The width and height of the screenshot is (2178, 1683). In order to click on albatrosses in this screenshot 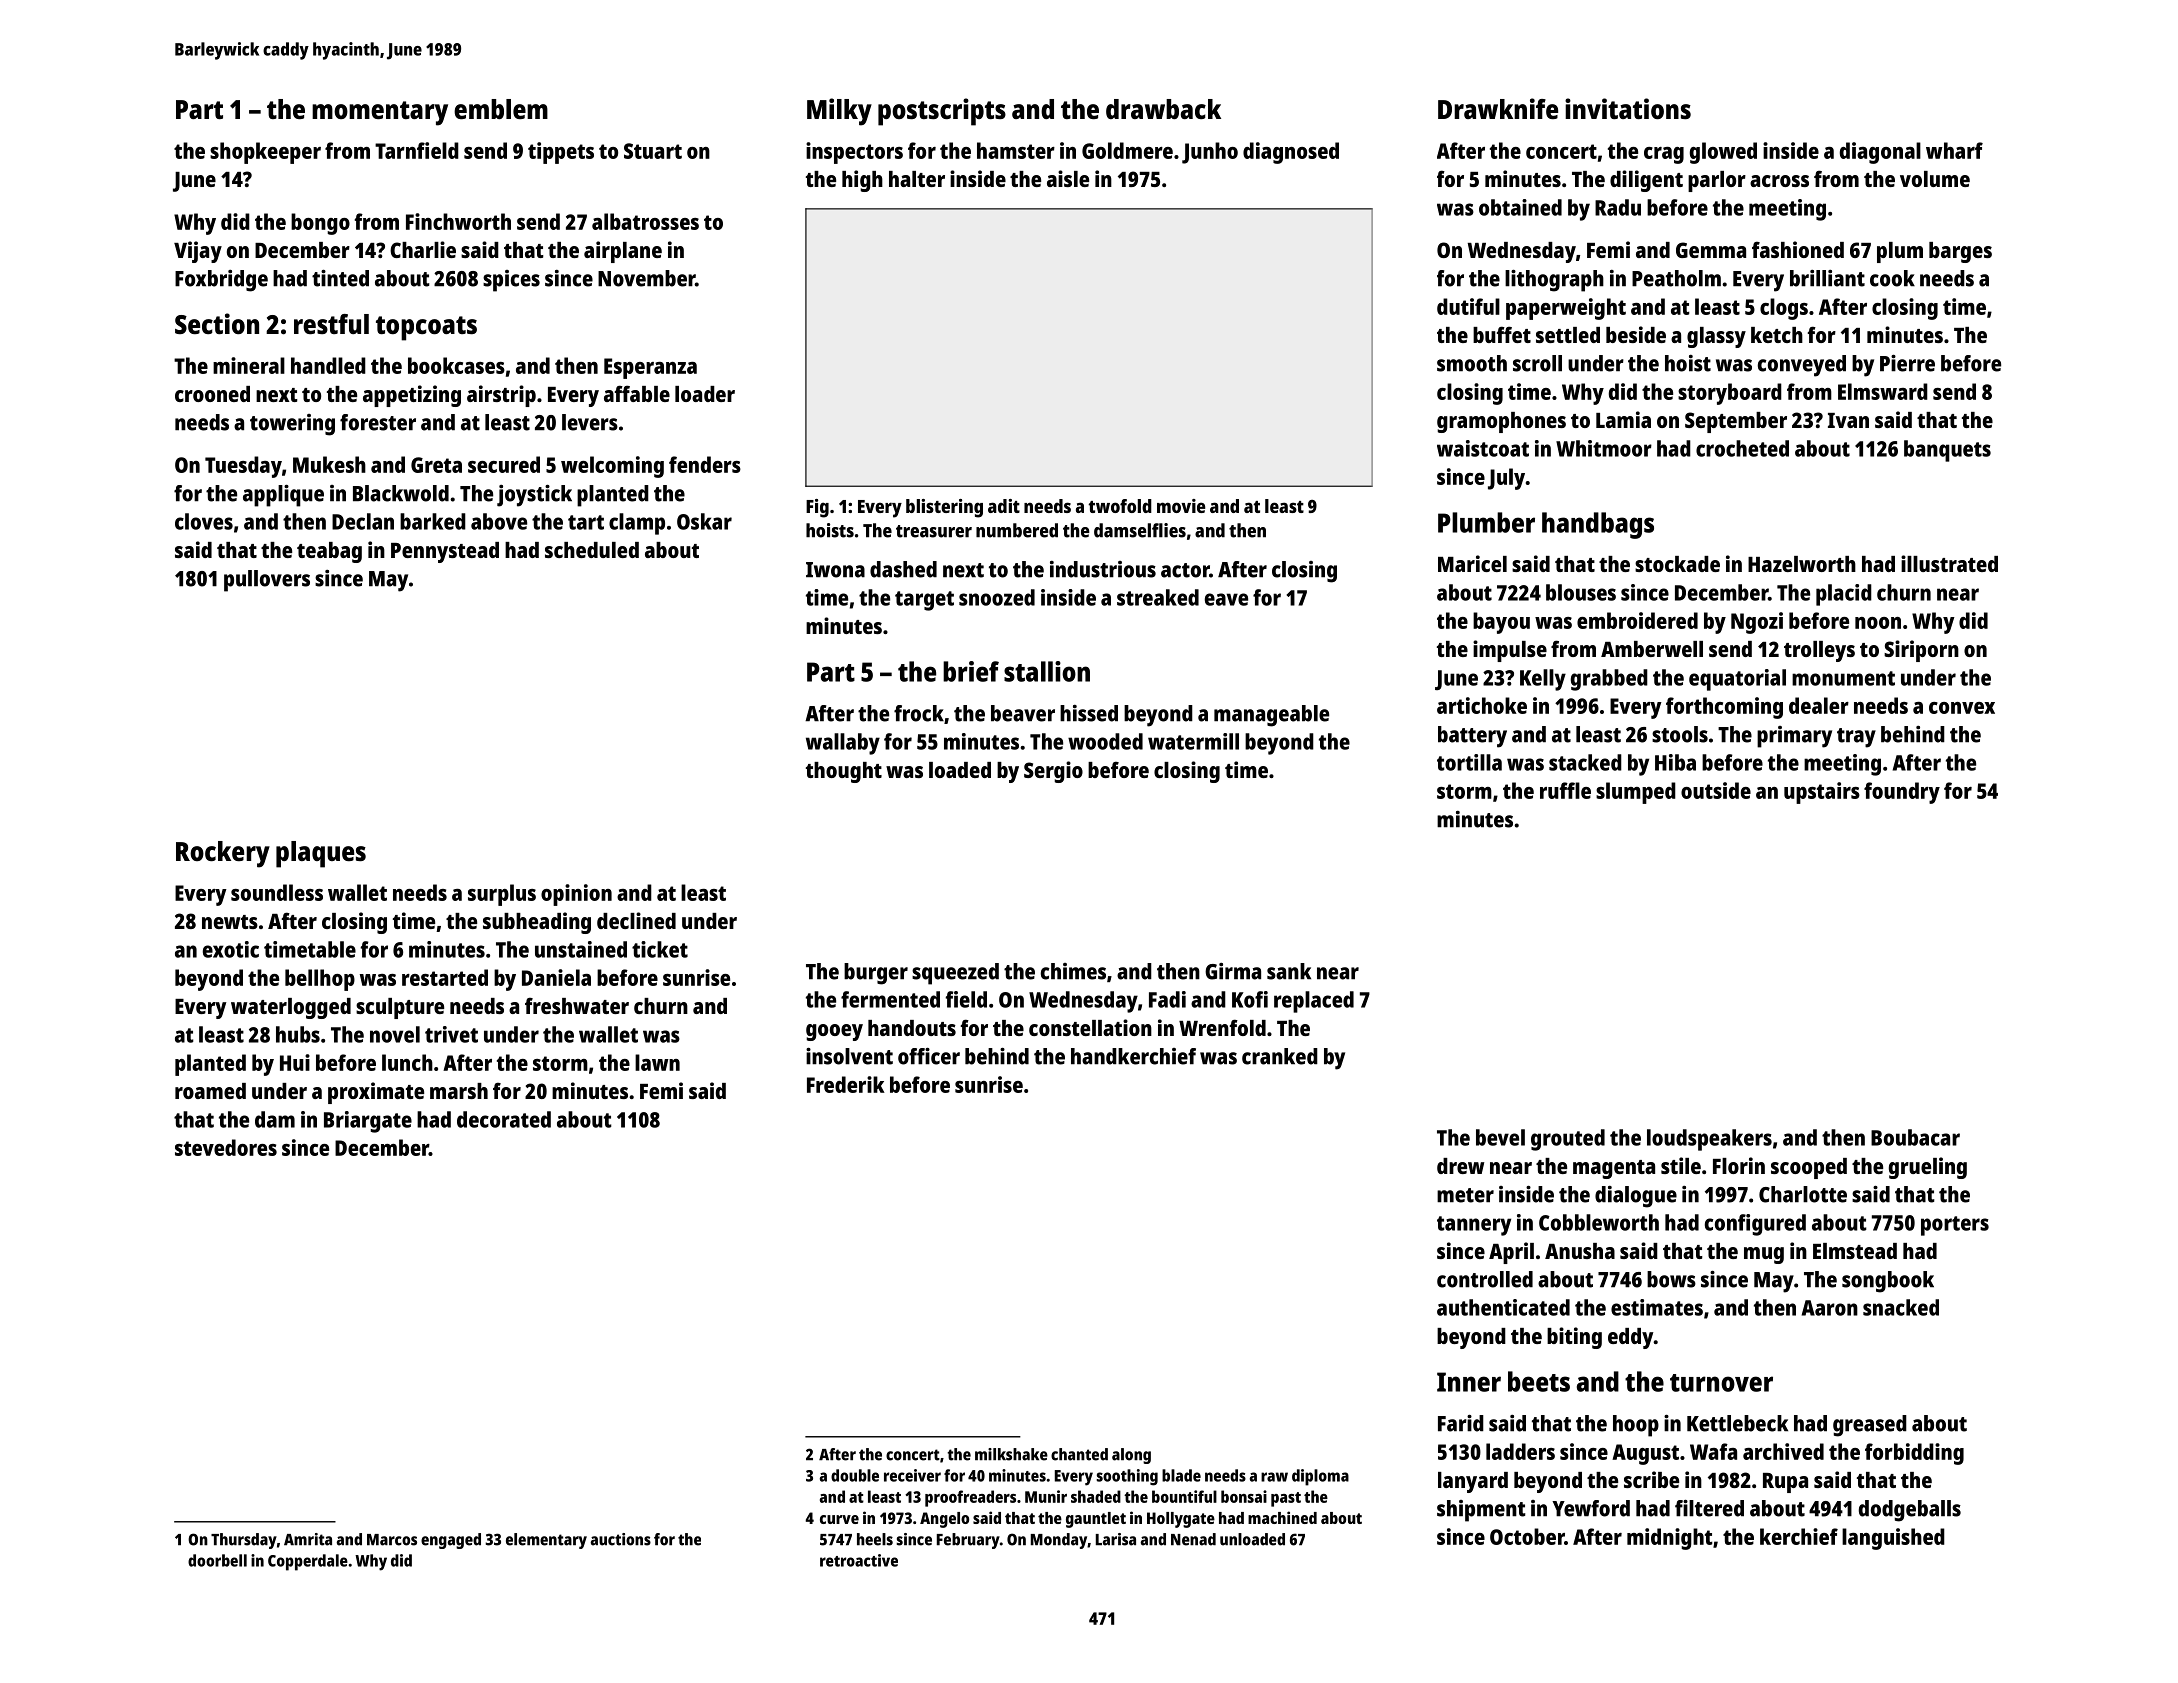, I will do `click(645, 221)`.
